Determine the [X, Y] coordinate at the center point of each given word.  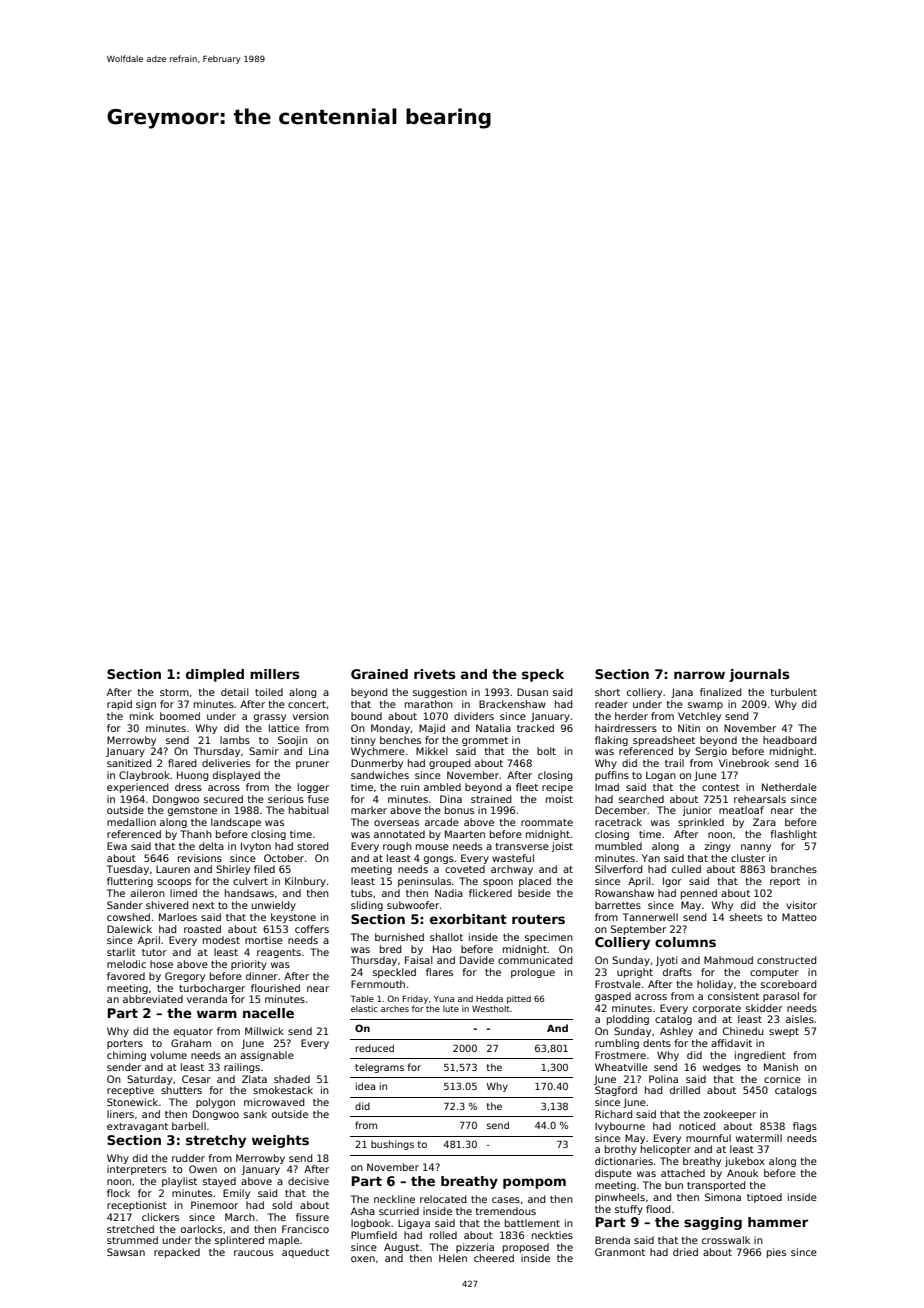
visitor [801, 905]
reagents [279, 953]
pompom [534, 1183]
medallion [131, 822]
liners [120, 1114]
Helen [453, 1258]
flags [805, 1127]
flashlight [793, 835]
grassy [270, 718]
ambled [442, 787]
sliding [367, 906]
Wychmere [378, 752]
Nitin [689, 728]
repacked [177, 1253]
